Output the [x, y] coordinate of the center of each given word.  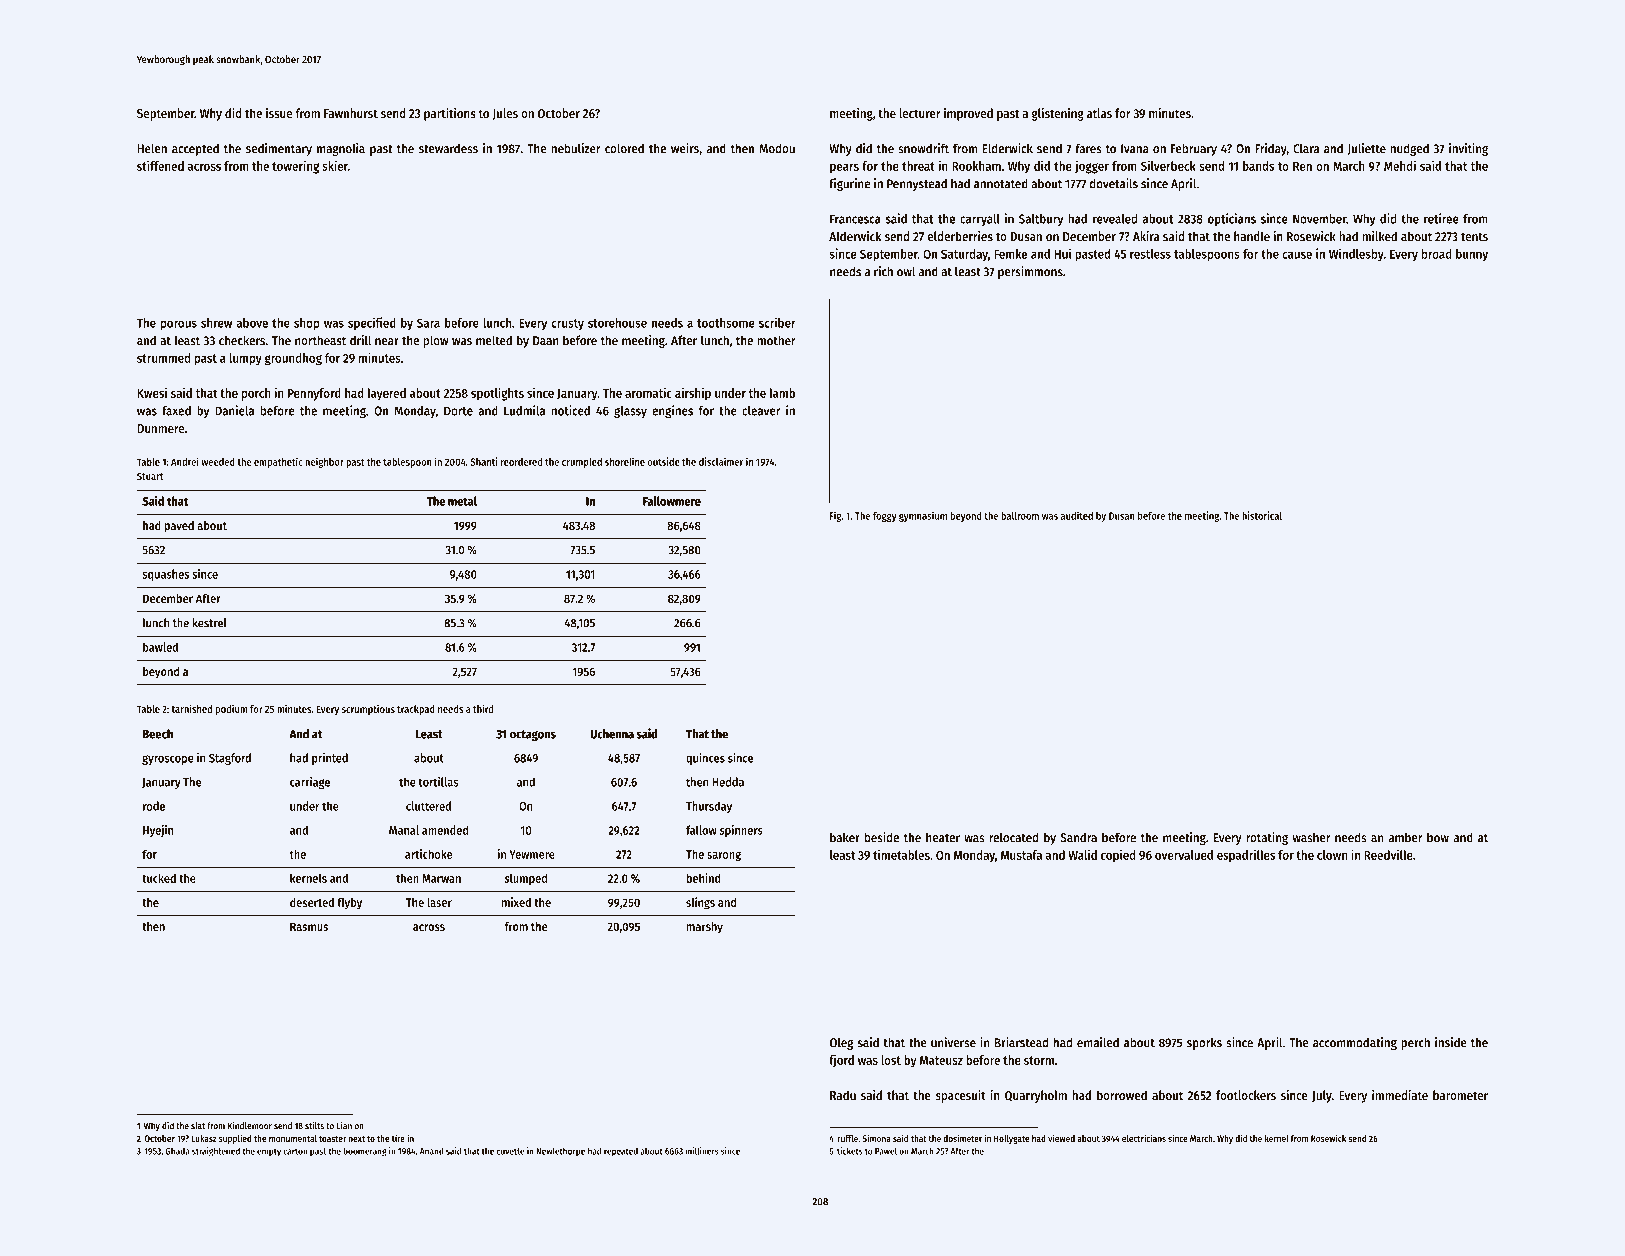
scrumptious [368, 709]
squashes [165, 575]
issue [279, 113]
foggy [885, 517]
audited [1077, 515]
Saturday [964, 255]
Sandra [1079, 837]
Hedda [728, 782]
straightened [216, 1152]
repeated [621, 1152]
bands [1258, 166]
